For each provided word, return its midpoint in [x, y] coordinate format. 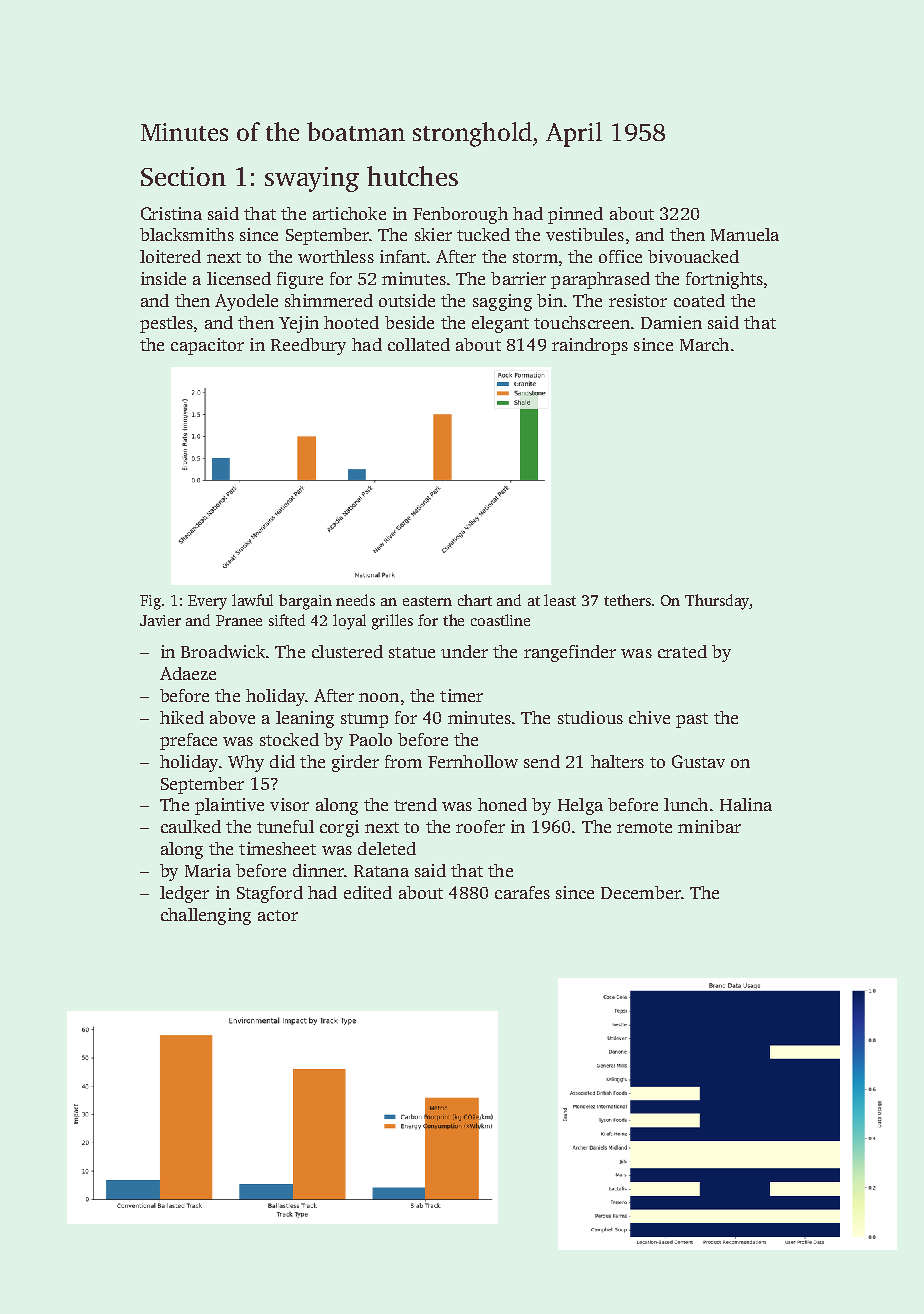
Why [246, 763]
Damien [671, 322]
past [692, 720]
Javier [160, 620]
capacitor [207, 346]
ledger [184, 894]
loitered [170, 256]
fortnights [724, 280]
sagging [502, 302]
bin [550, 300]
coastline [500, 620]
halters [617, 761]
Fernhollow [473, 761]
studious [590, 717]
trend [415, 804]
